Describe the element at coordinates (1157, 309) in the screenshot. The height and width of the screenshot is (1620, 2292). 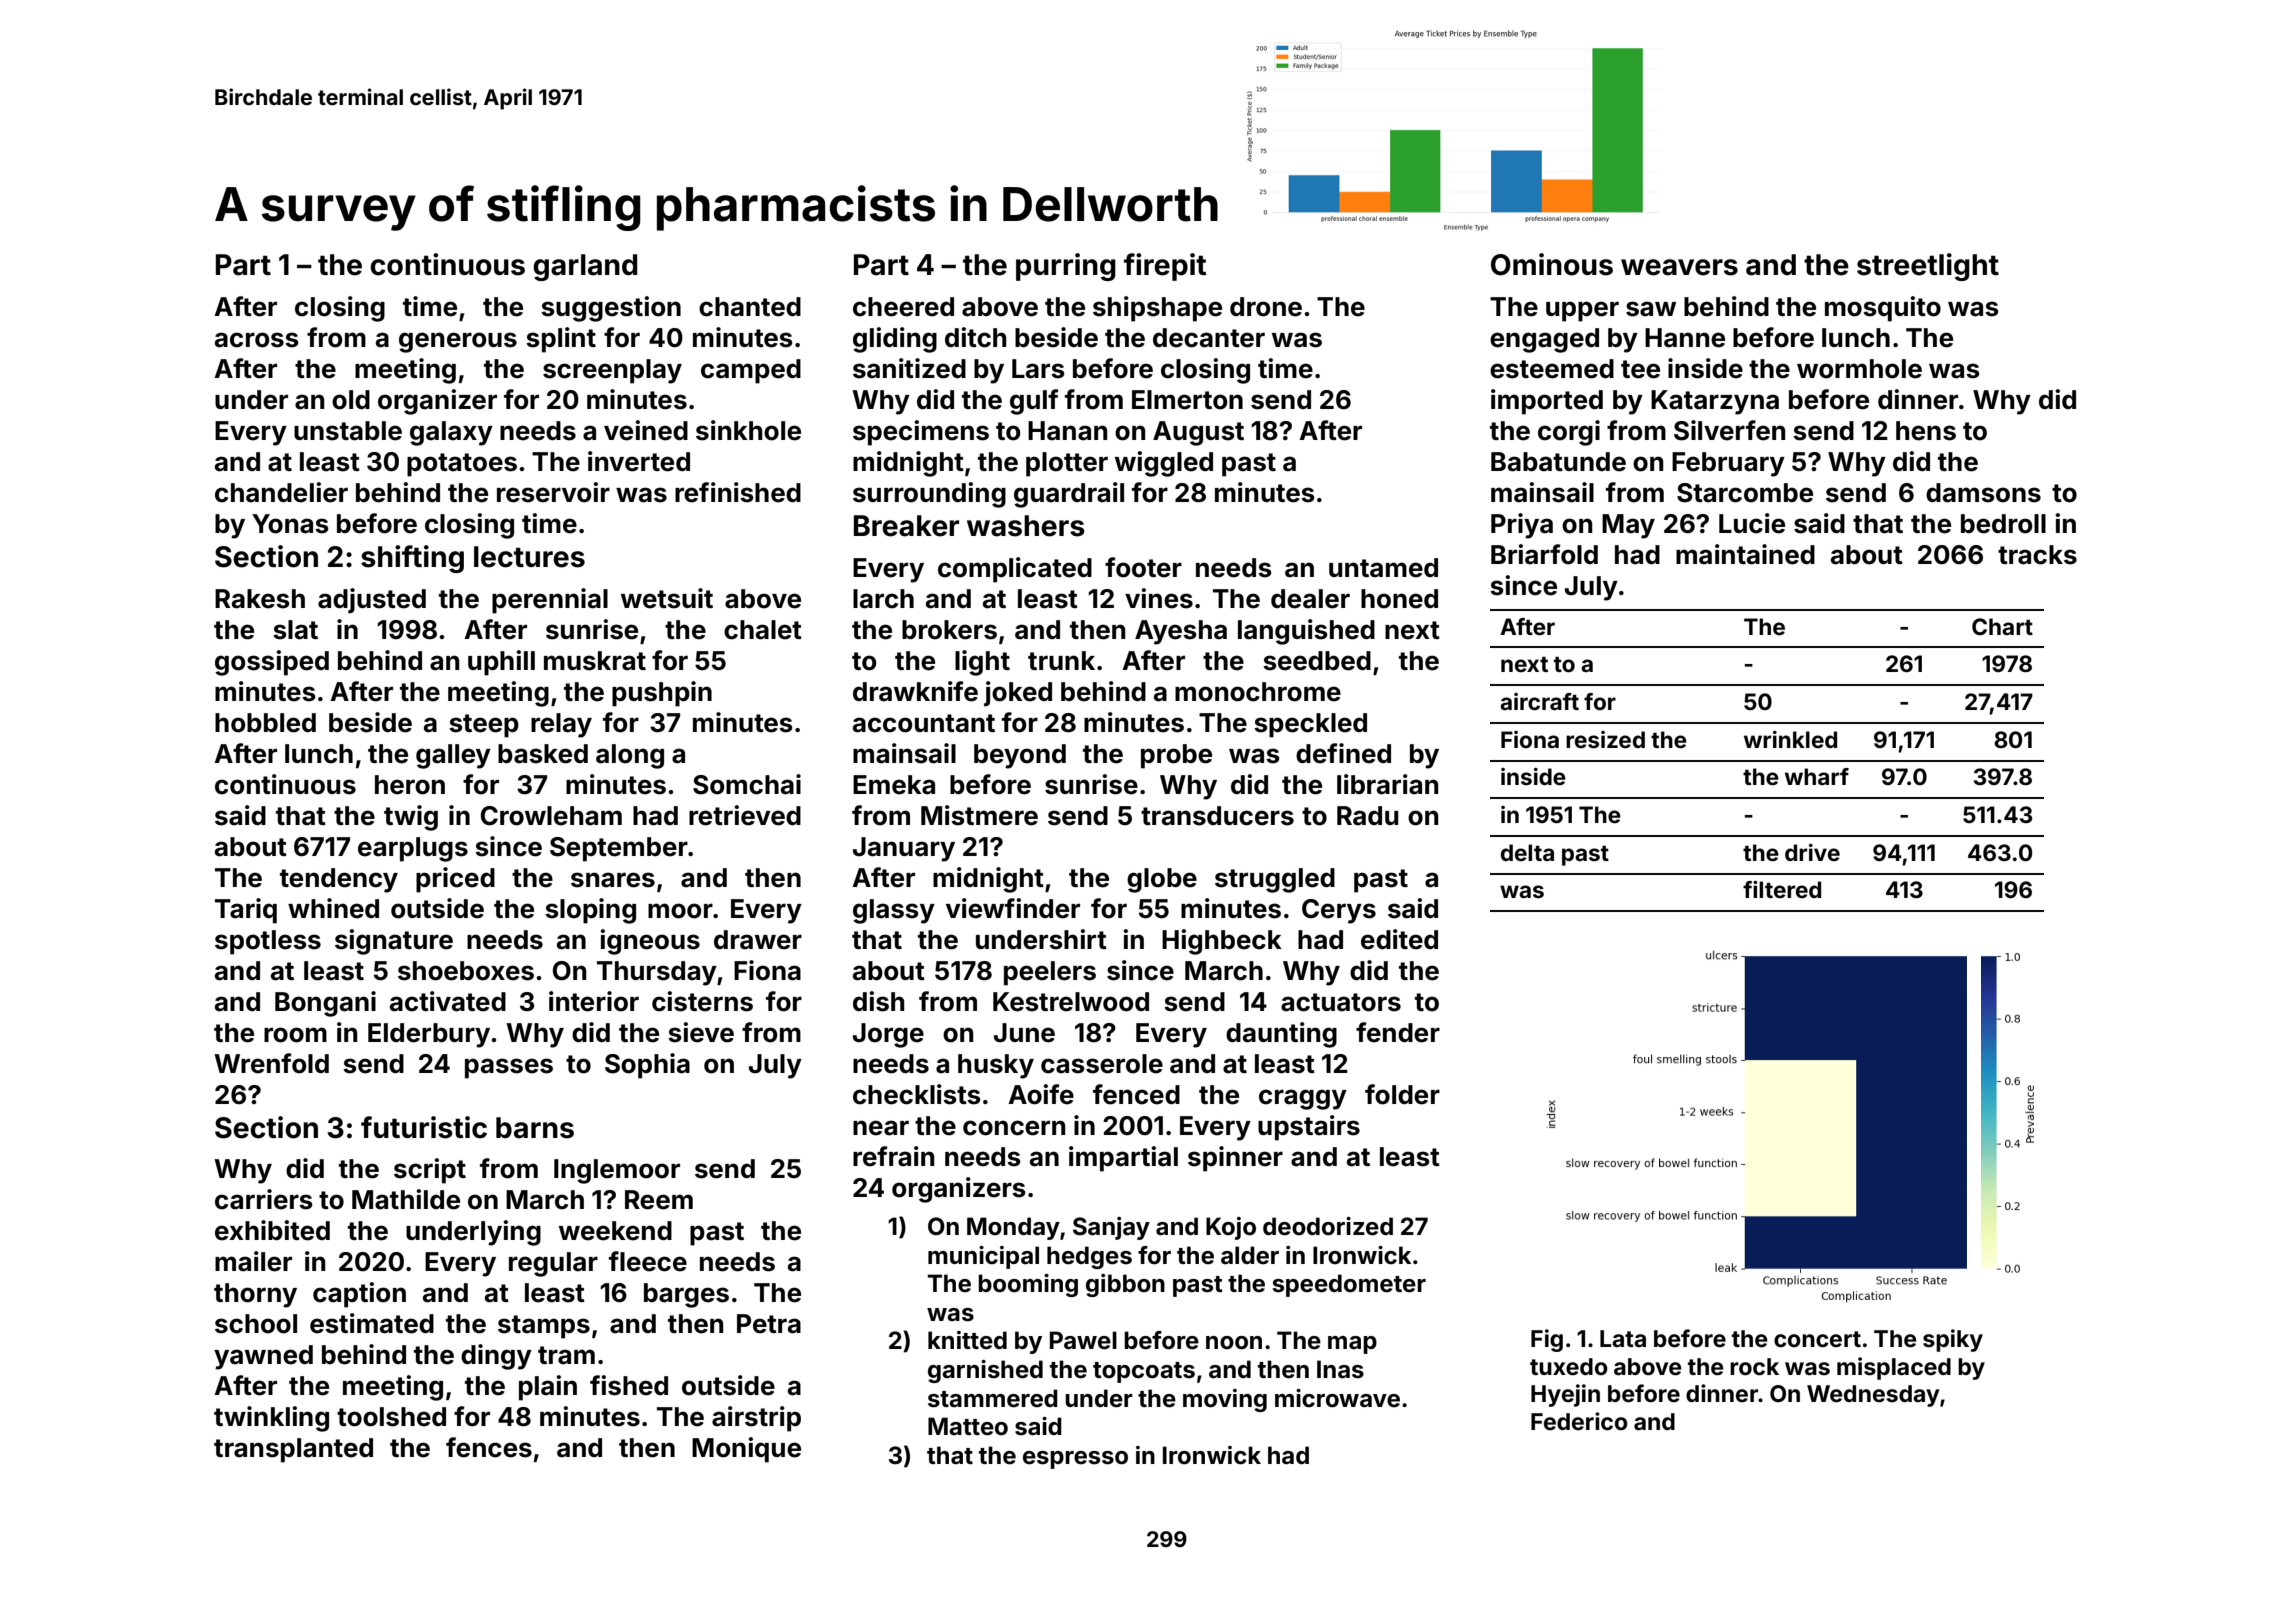
I see `shipshape` at that location.
